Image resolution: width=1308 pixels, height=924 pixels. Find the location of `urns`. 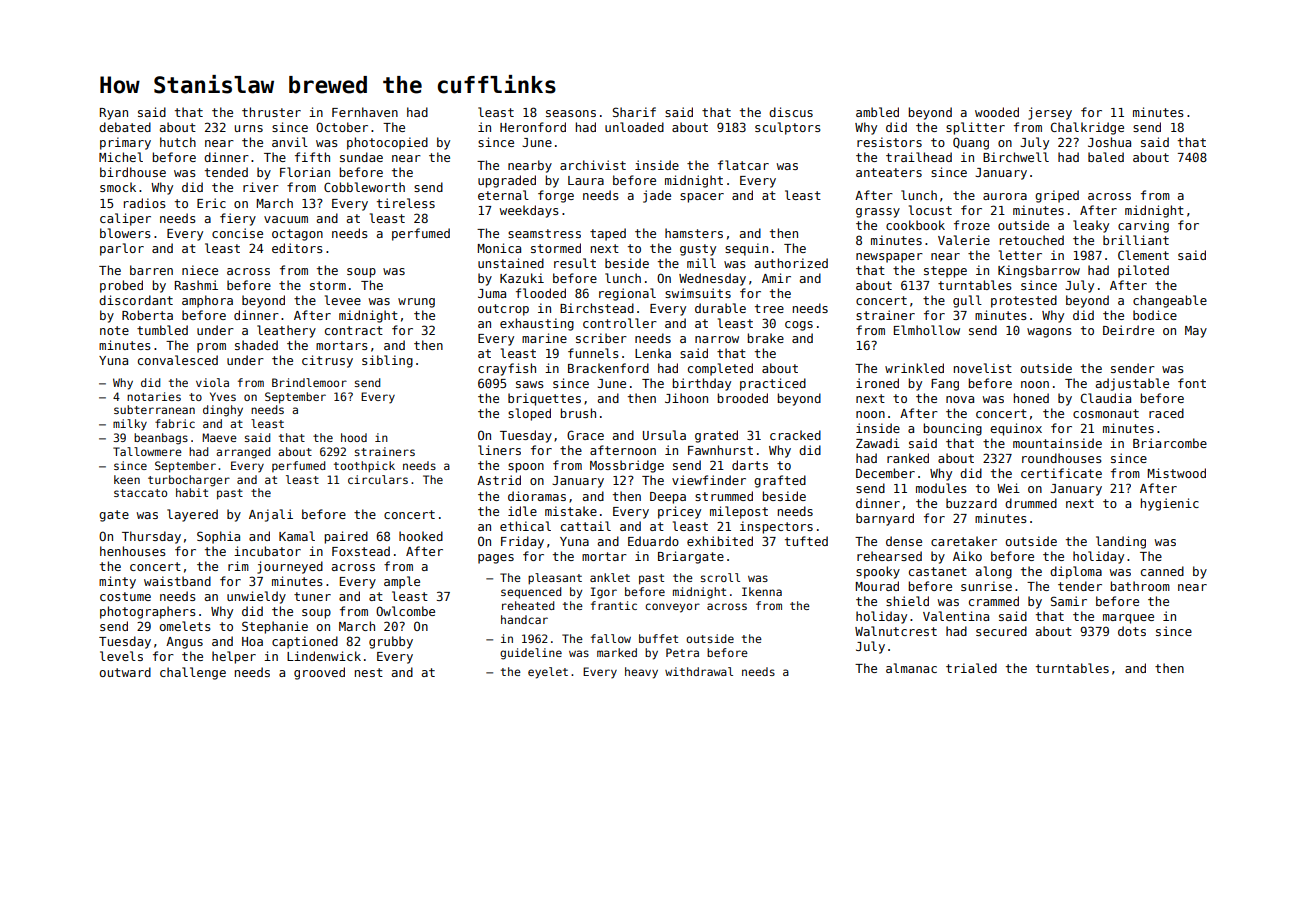

urns is located at coordinates (249, 128).
